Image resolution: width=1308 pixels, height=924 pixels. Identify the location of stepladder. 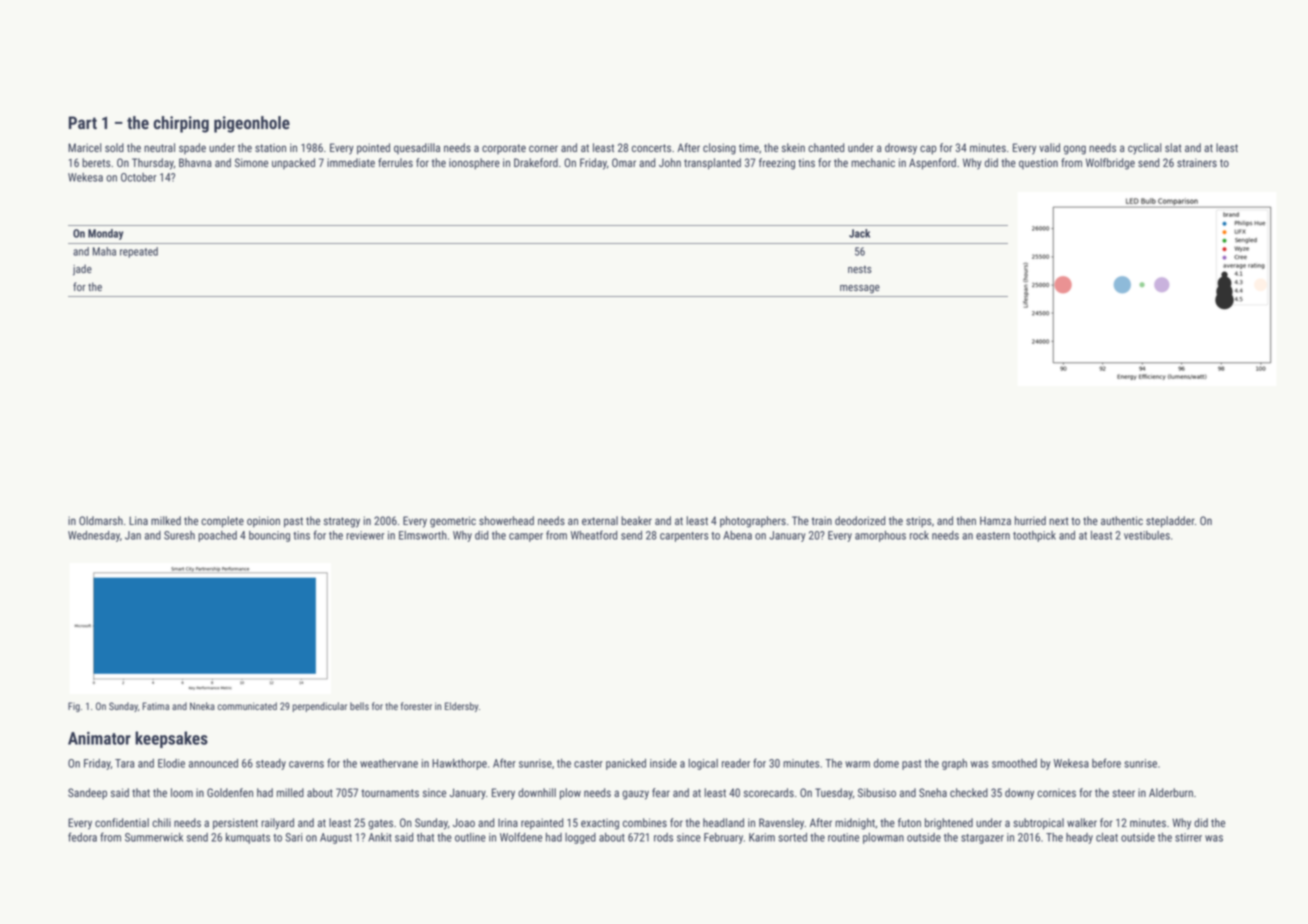
(1170, 522).
